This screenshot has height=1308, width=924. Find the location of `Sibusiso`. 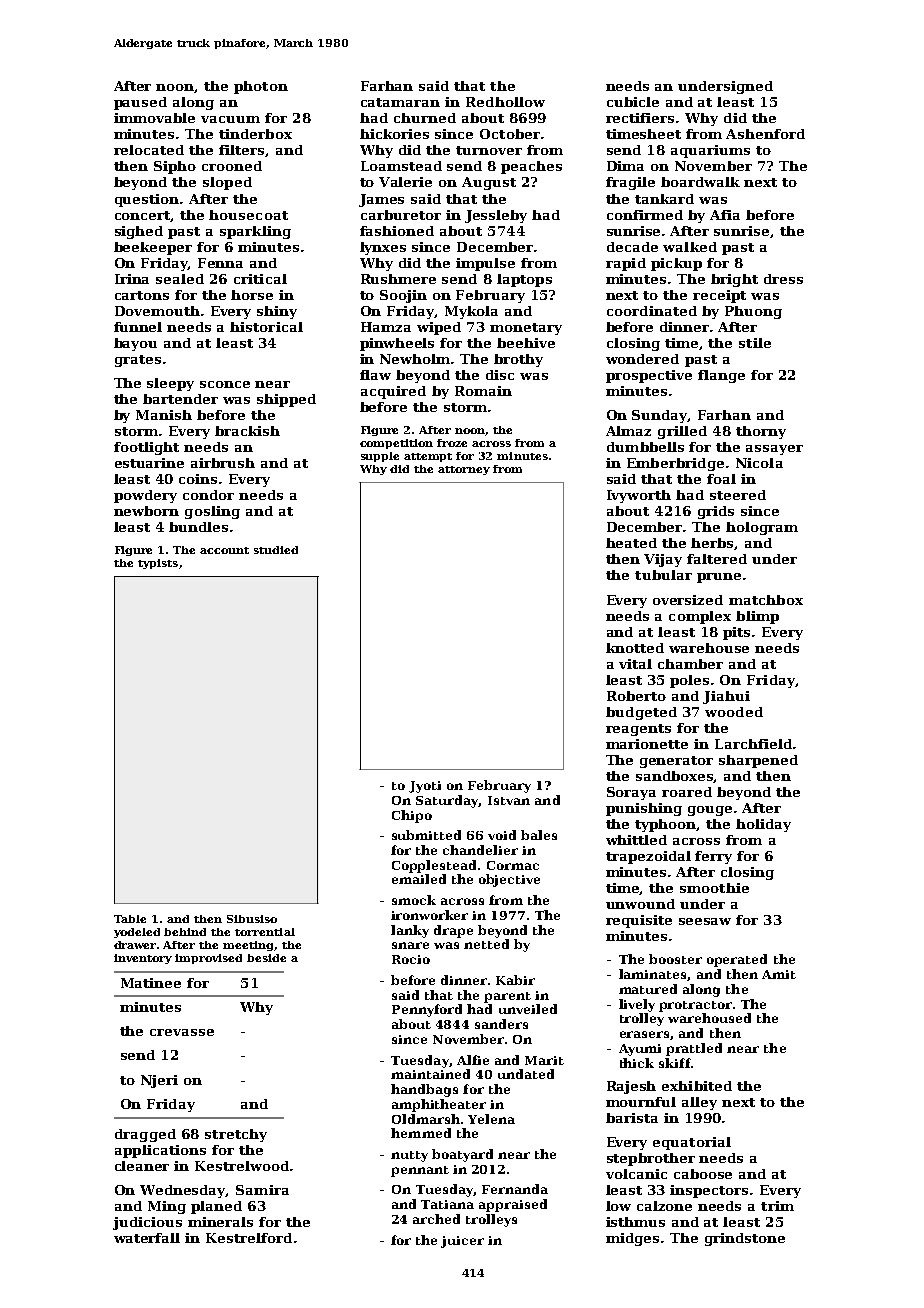

Sibusiso is located at coordinates (252, 919).
